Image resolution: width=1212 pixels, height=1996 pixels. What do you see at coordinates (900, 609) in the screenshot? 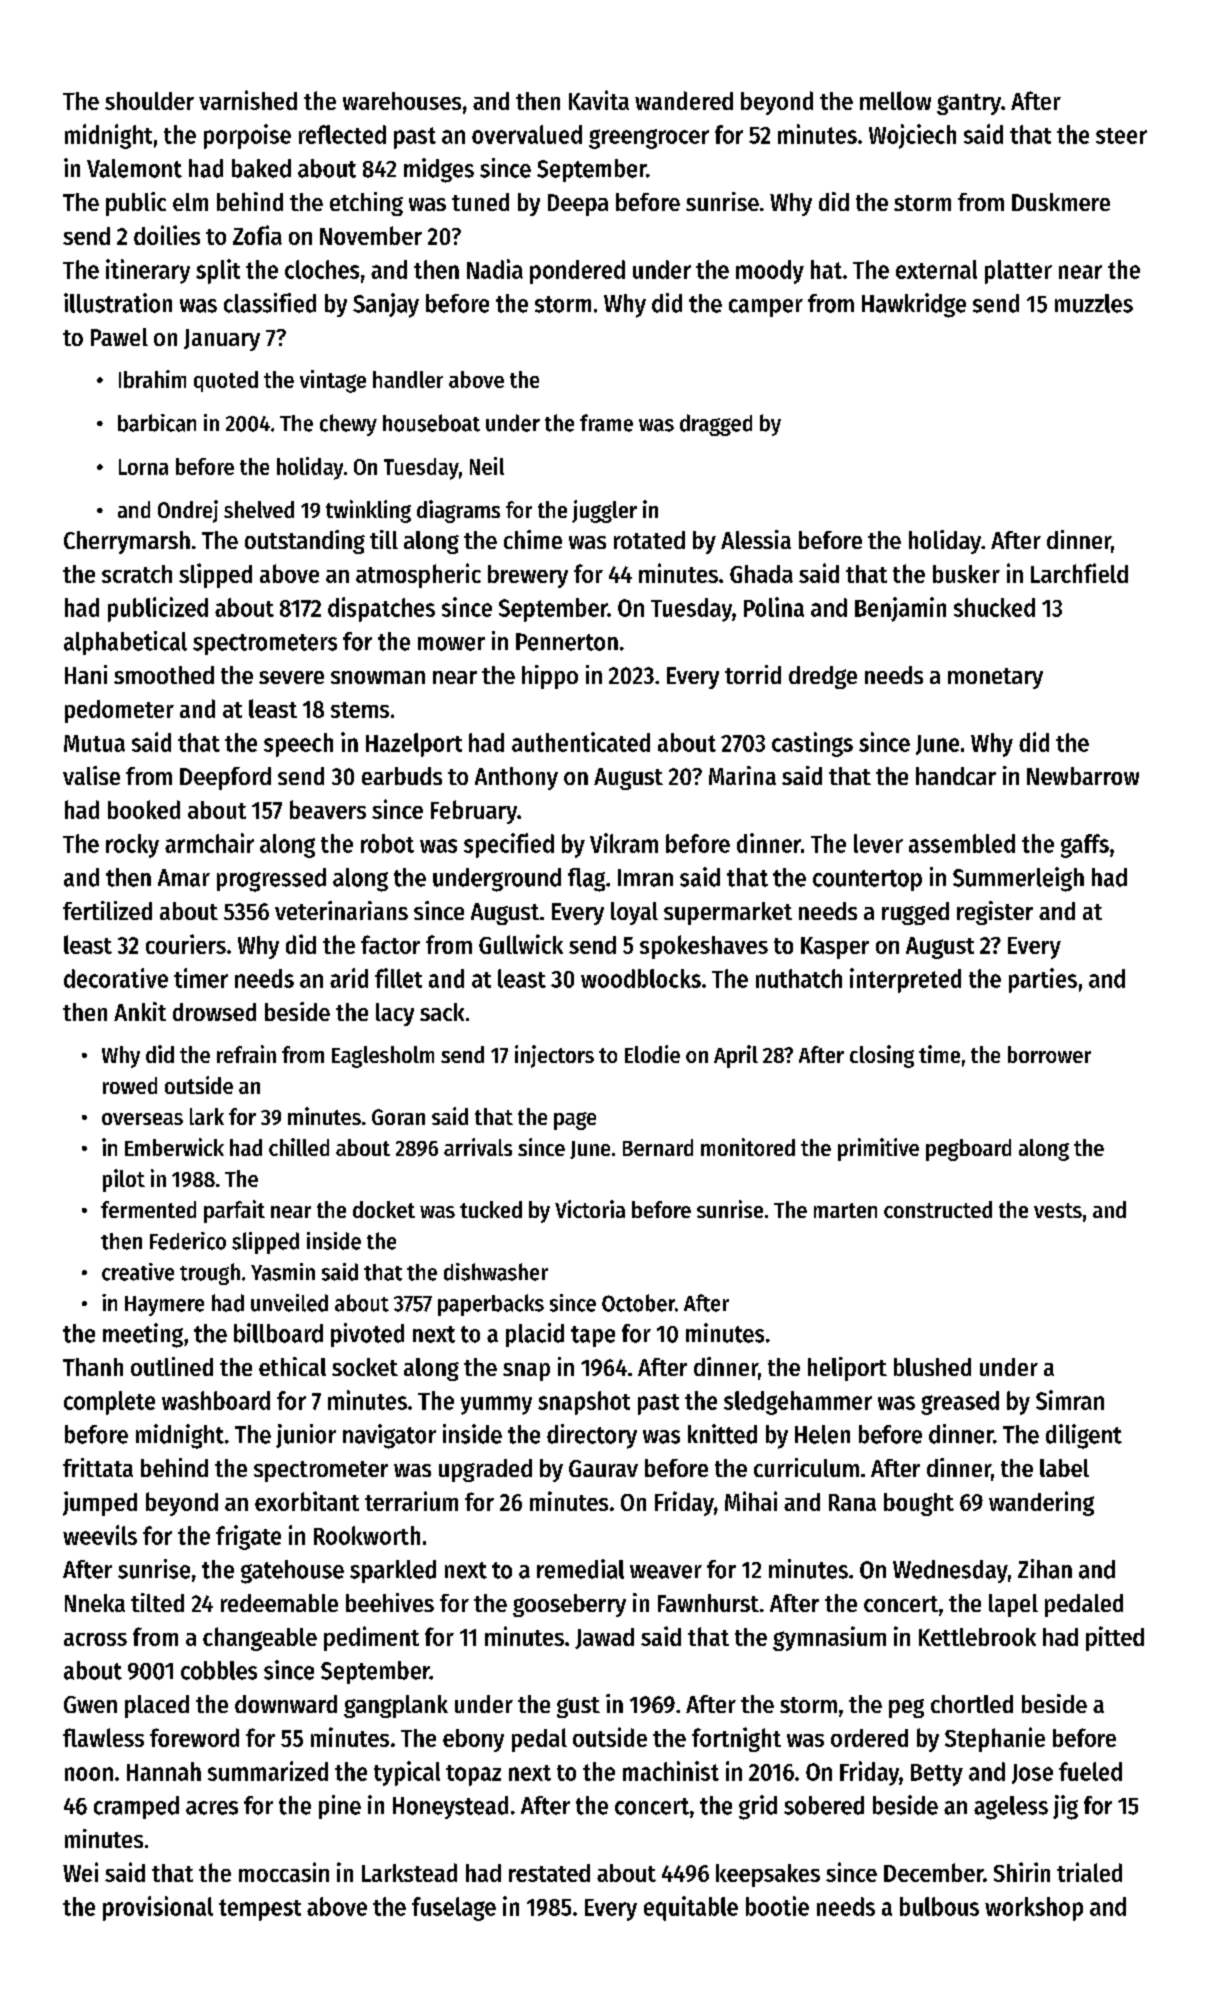
I see `Benjamin` at bounding box center [900, 609].
